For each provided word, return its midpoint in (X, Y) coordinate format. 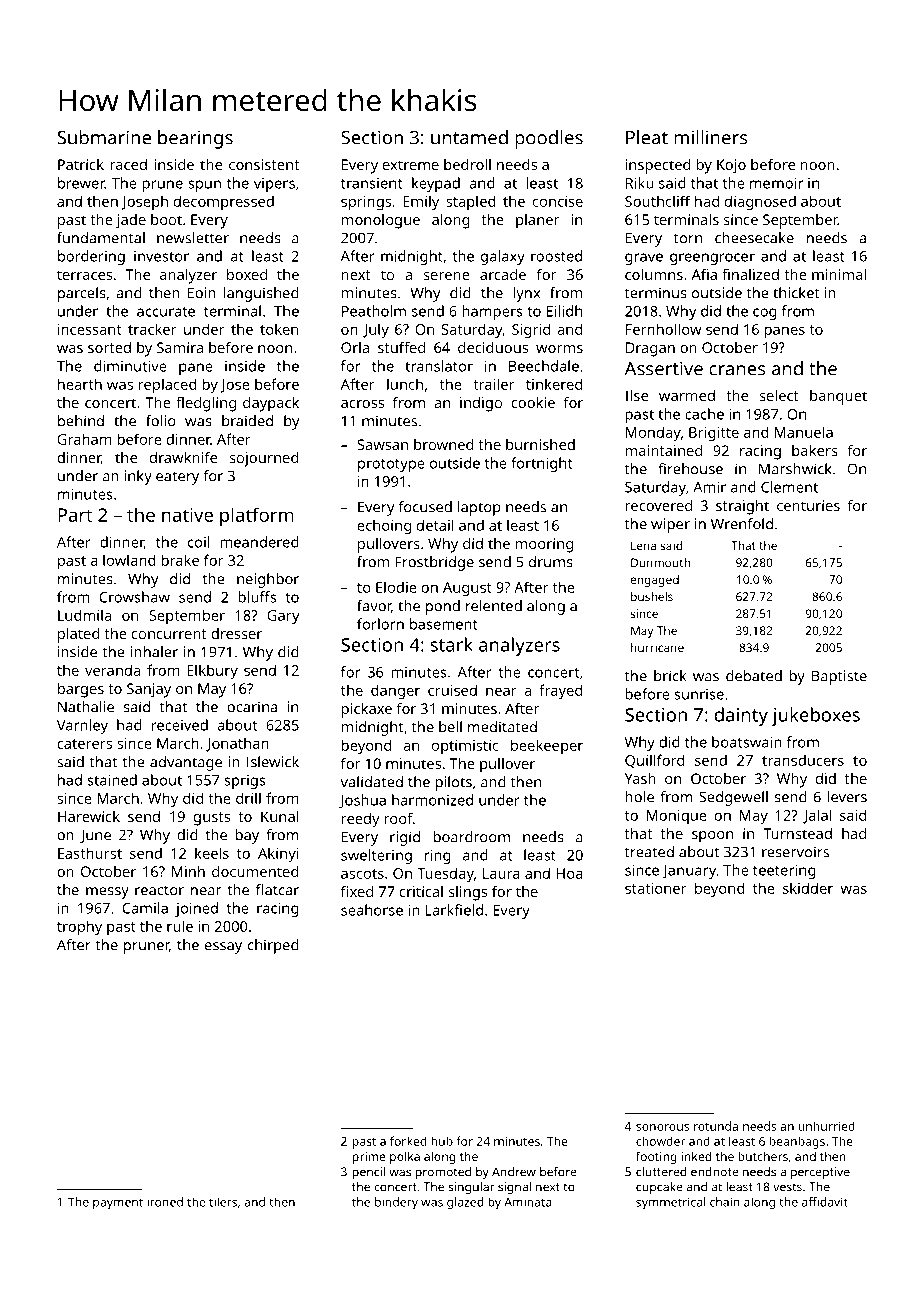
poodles (549, 139)
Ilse (637, 395)
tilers (223, 1202)
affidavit (825, 1202)
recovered (658, 505)
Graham (84, 439)
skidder (808, 888)
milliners (711, 137)
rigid (405, 838)
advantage (186, 763)
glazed (465, 1203)
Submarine (104, 137)
